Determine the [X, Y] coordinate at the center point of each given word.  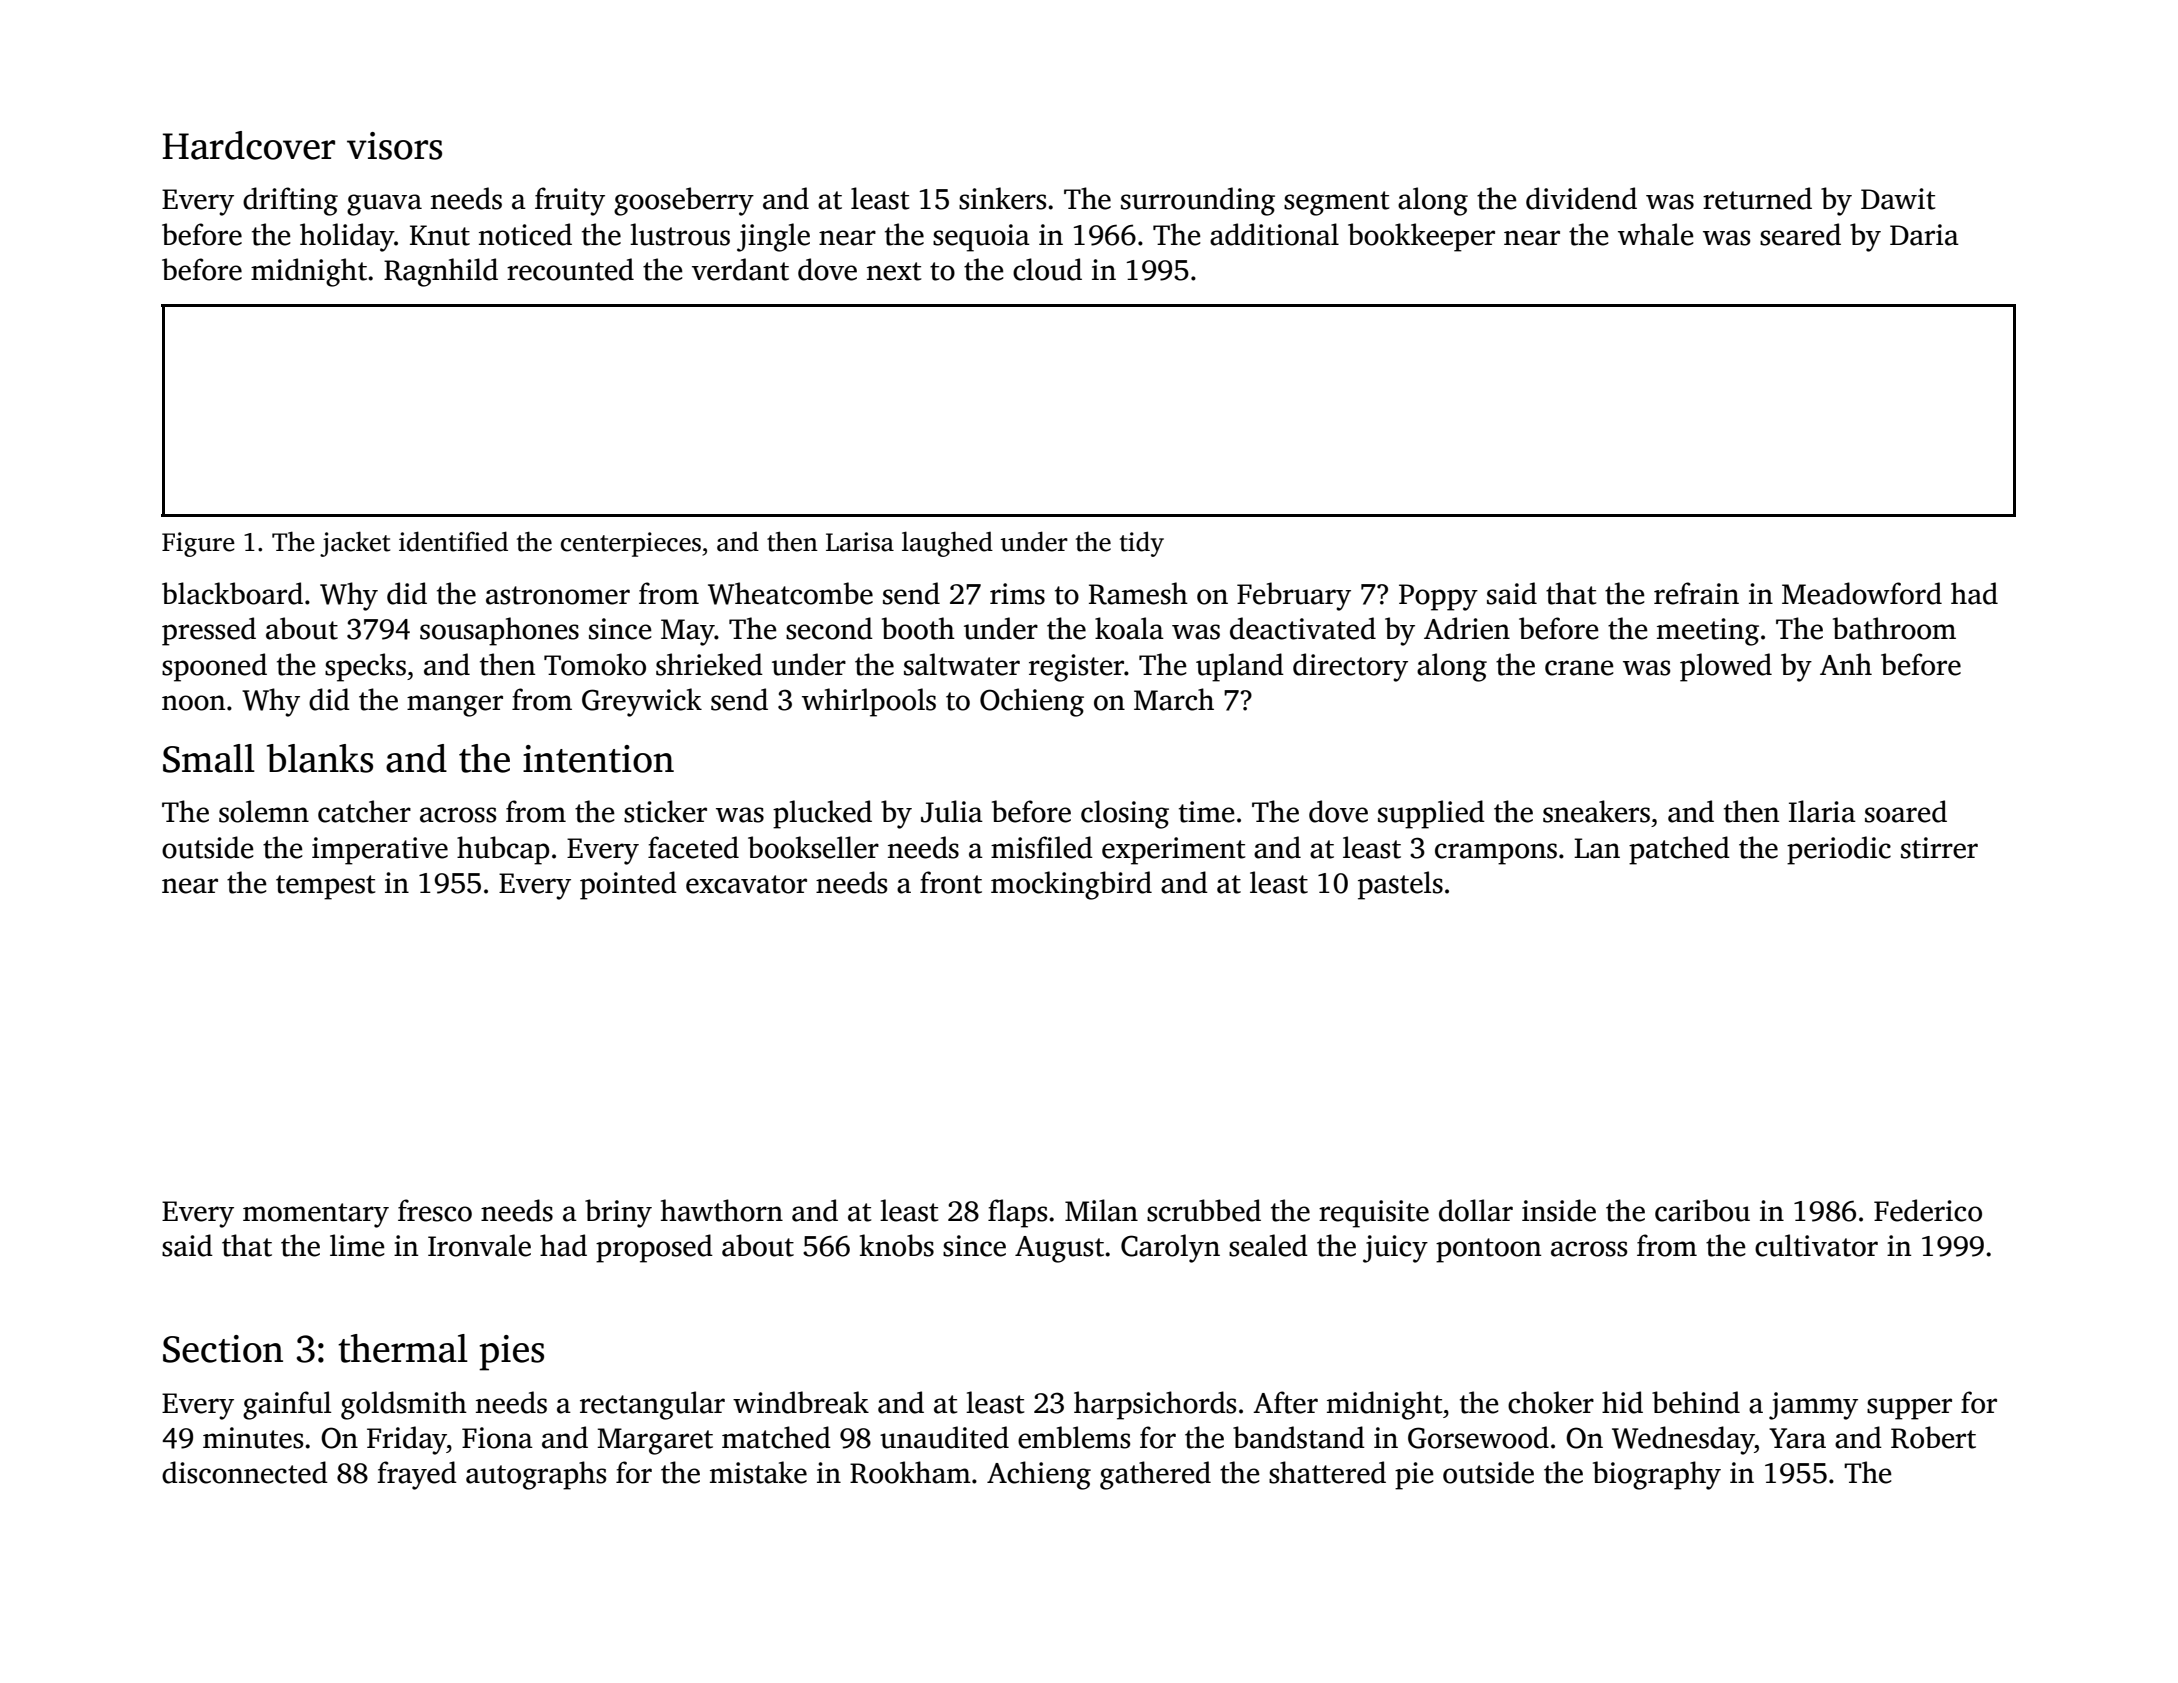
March [1174, 699]
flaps [1017, 1213]
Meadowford [1862, 593]
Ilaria [1822, 811]
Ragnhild [441, 272]
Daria [1924, 235]
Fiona [497, 1438]
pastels [1400, 885]
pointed [628, 885]
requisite [1374, 1214]
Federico [1928, 1210]
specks [365, 667]
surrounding [1198, 201]
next [894, 271]
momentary [316, 1215]
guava [384, 205]
